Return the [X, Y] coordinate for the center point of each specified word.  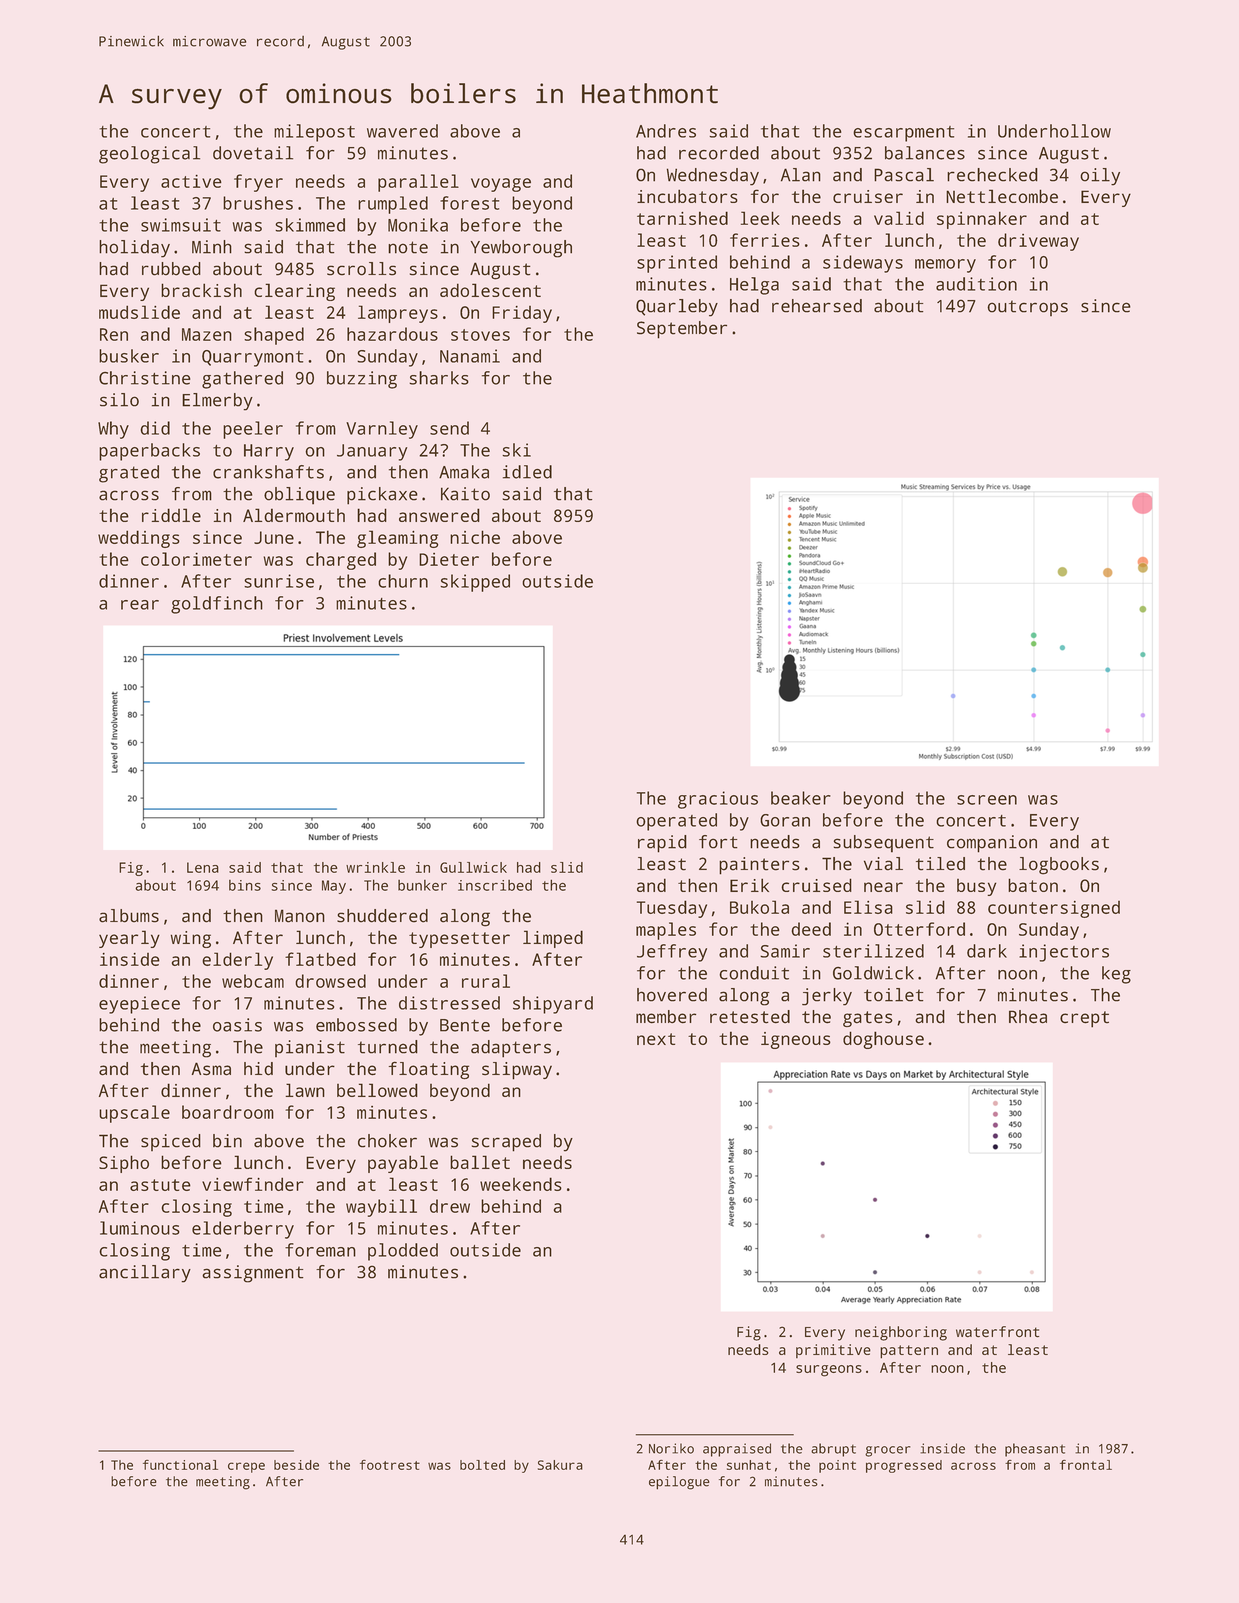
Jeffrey [672, 953]
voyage [501, 185]
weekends [521, 1184]
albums [129, 916]
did [155, 428]
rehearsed [817, 306]
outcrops [1027, 308]
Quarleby [677, 308]
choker [387, 1141]
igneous [796, 1040]
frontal [1086, 1465]
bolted [482, 1465]
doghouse [883, 1040]
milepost [314, 133]
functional [180, 1465]
